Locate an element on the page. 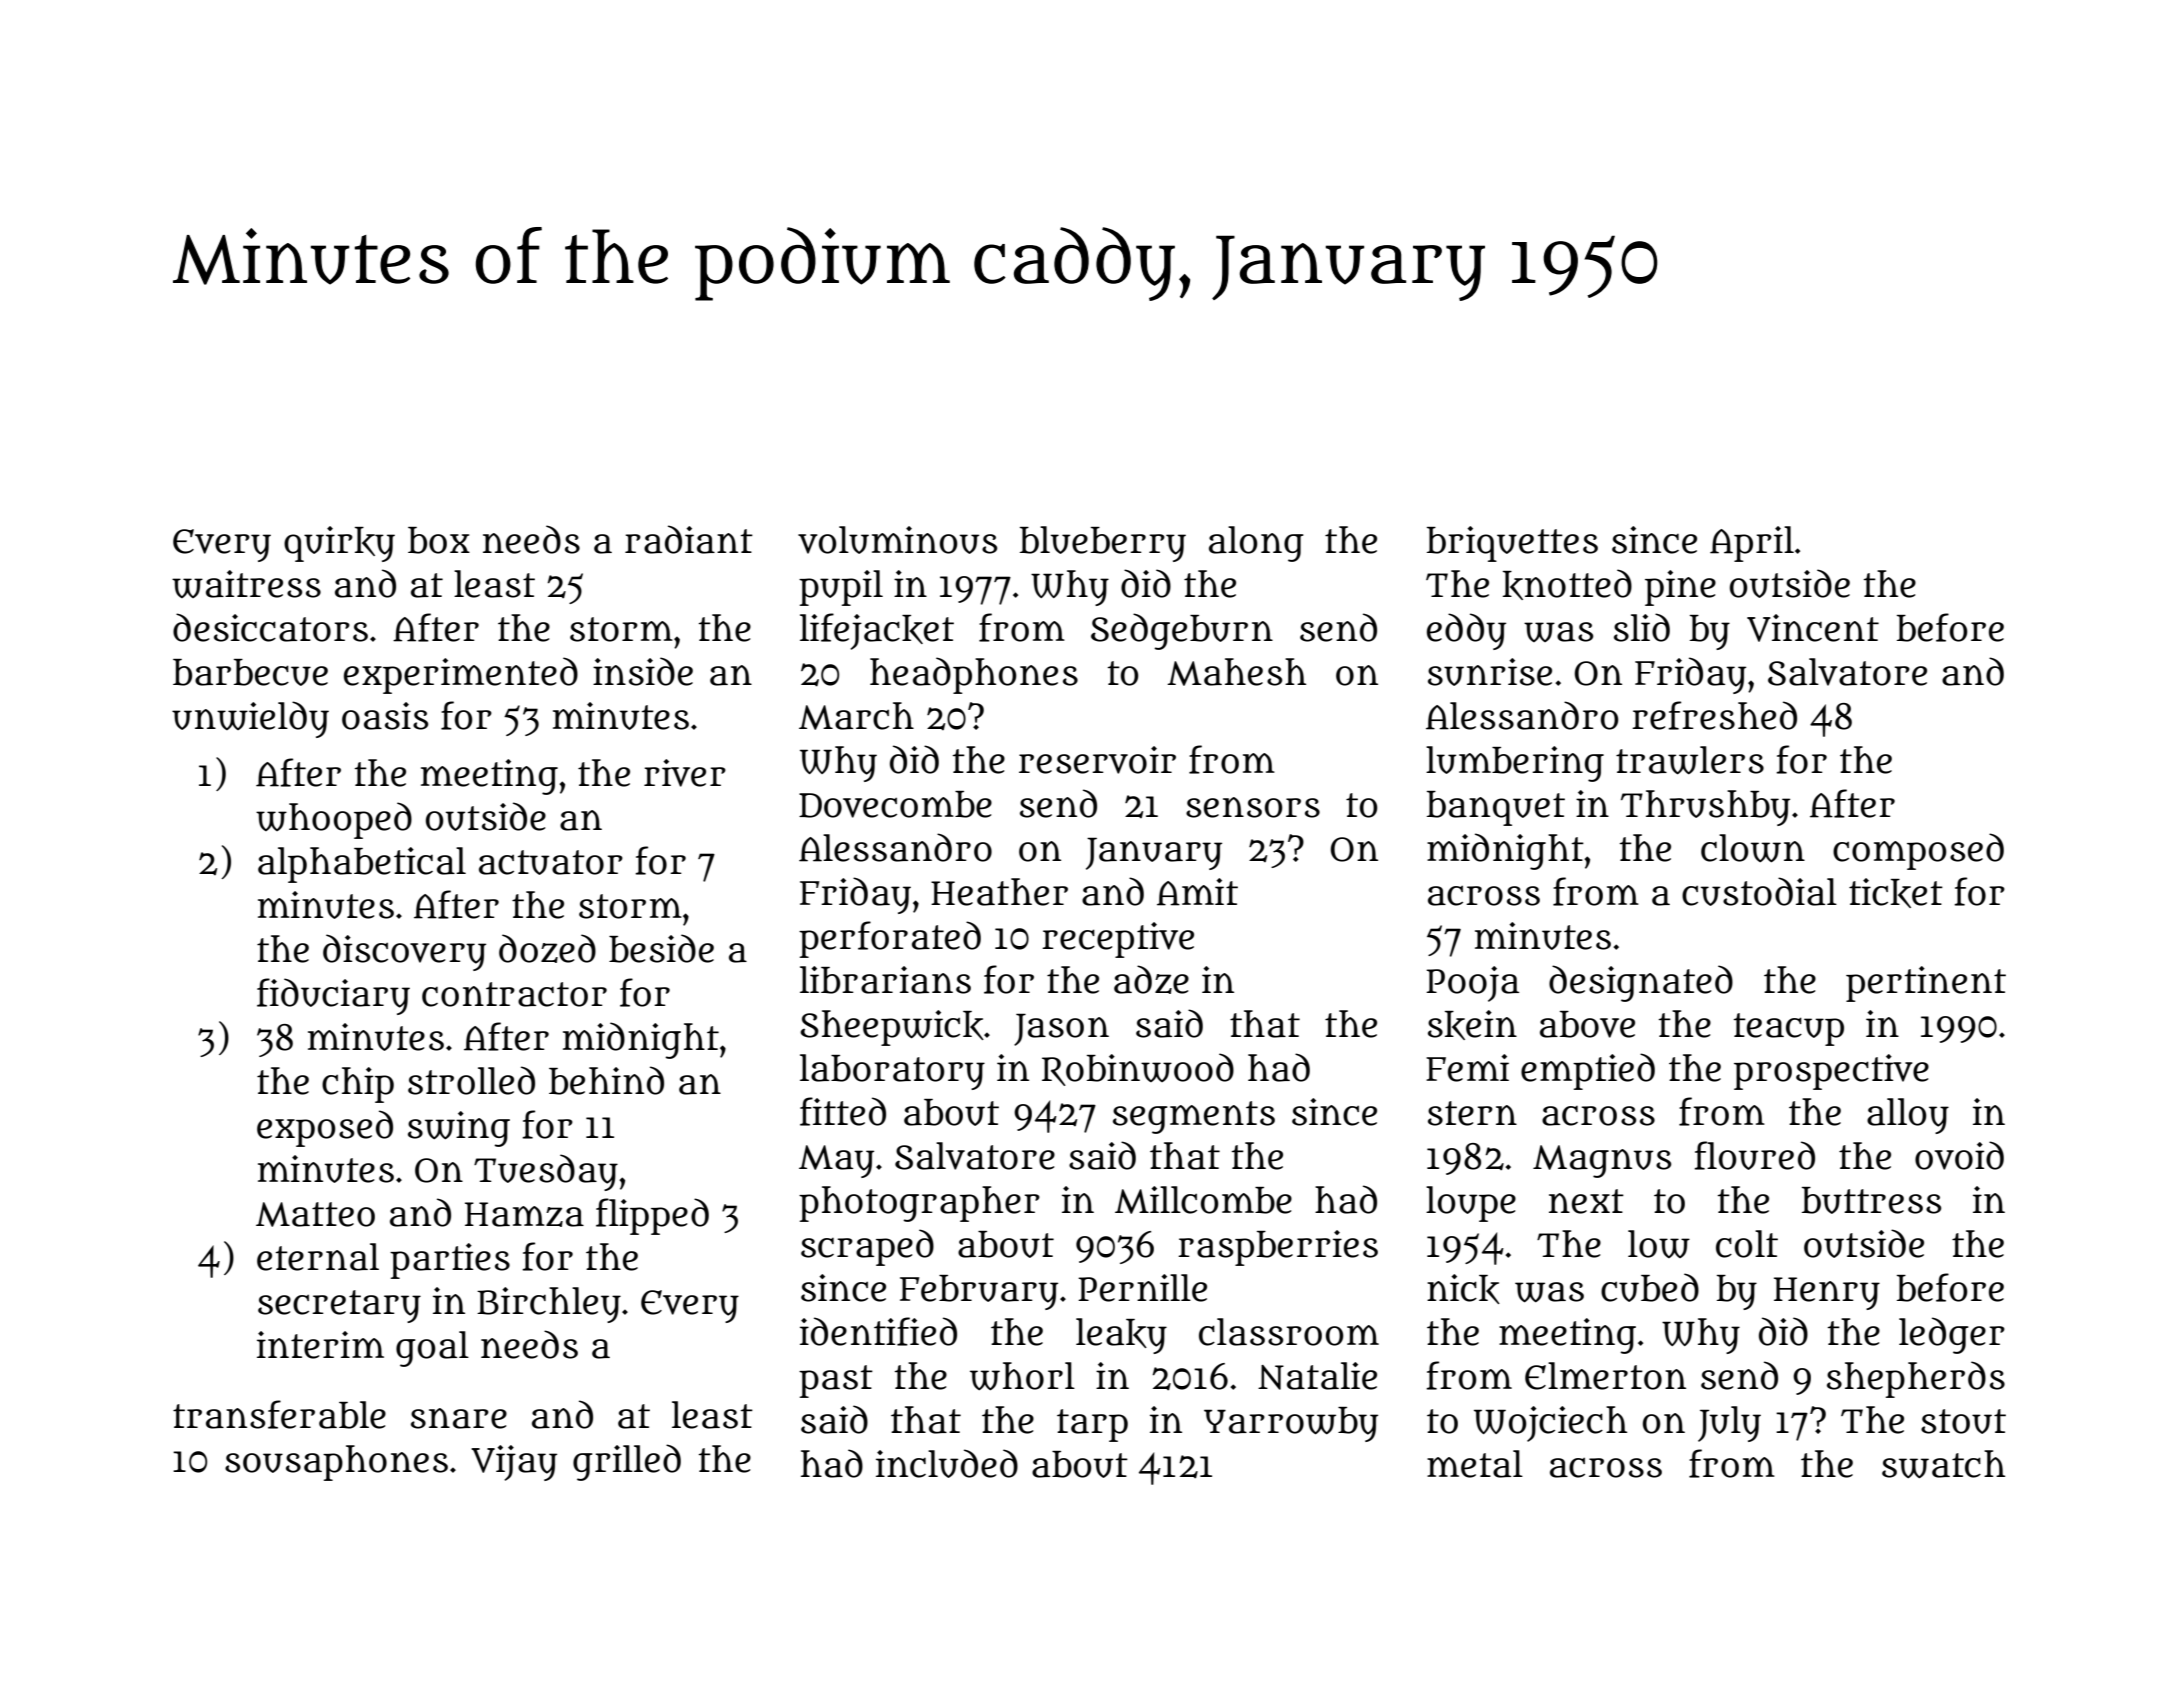 The width and height of the page is (2178, 1683). April is located at coordinates (1752, 544).
